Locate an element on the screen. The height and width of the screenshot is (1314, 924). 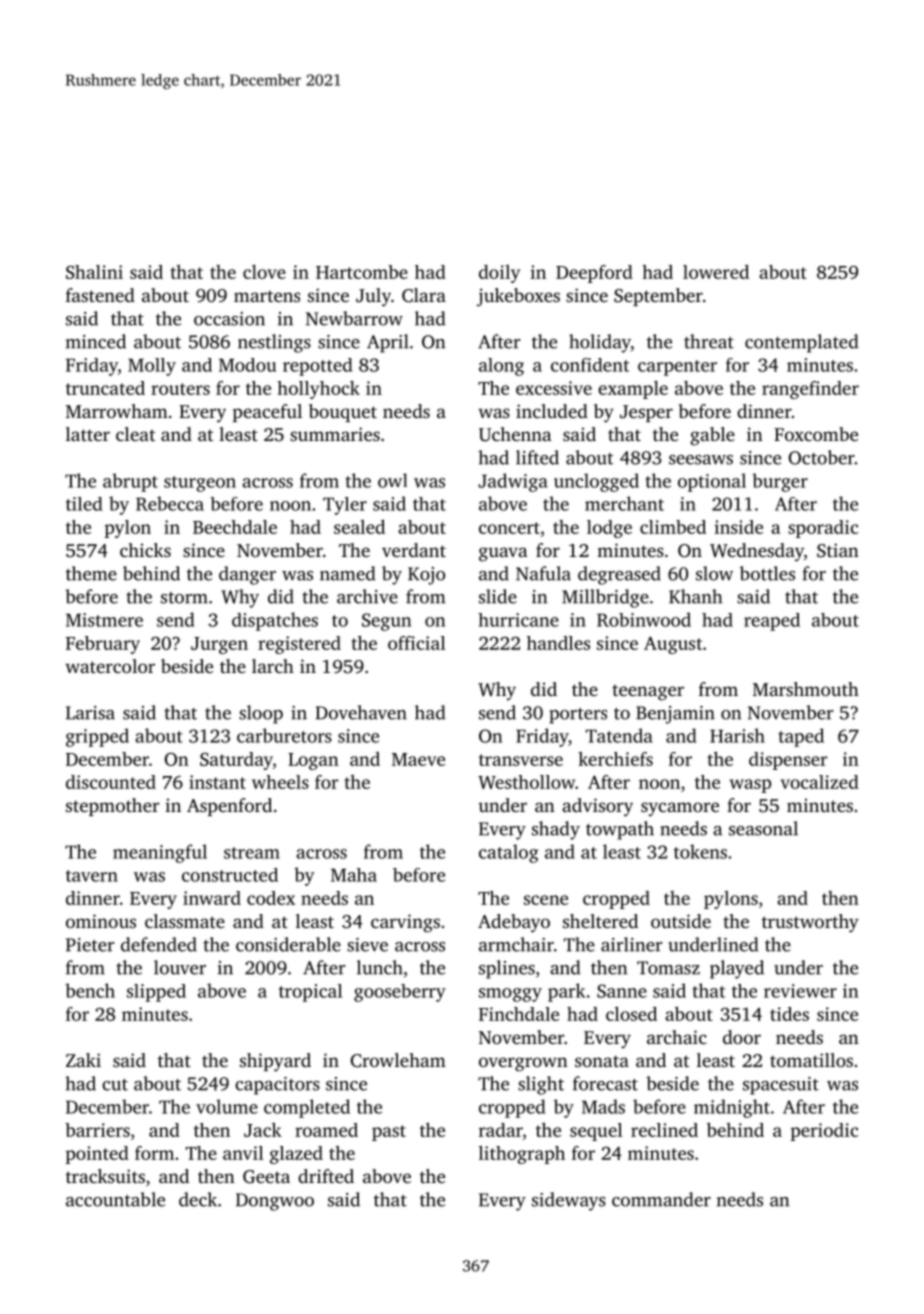
doily is located at coordinates (499, 274).
